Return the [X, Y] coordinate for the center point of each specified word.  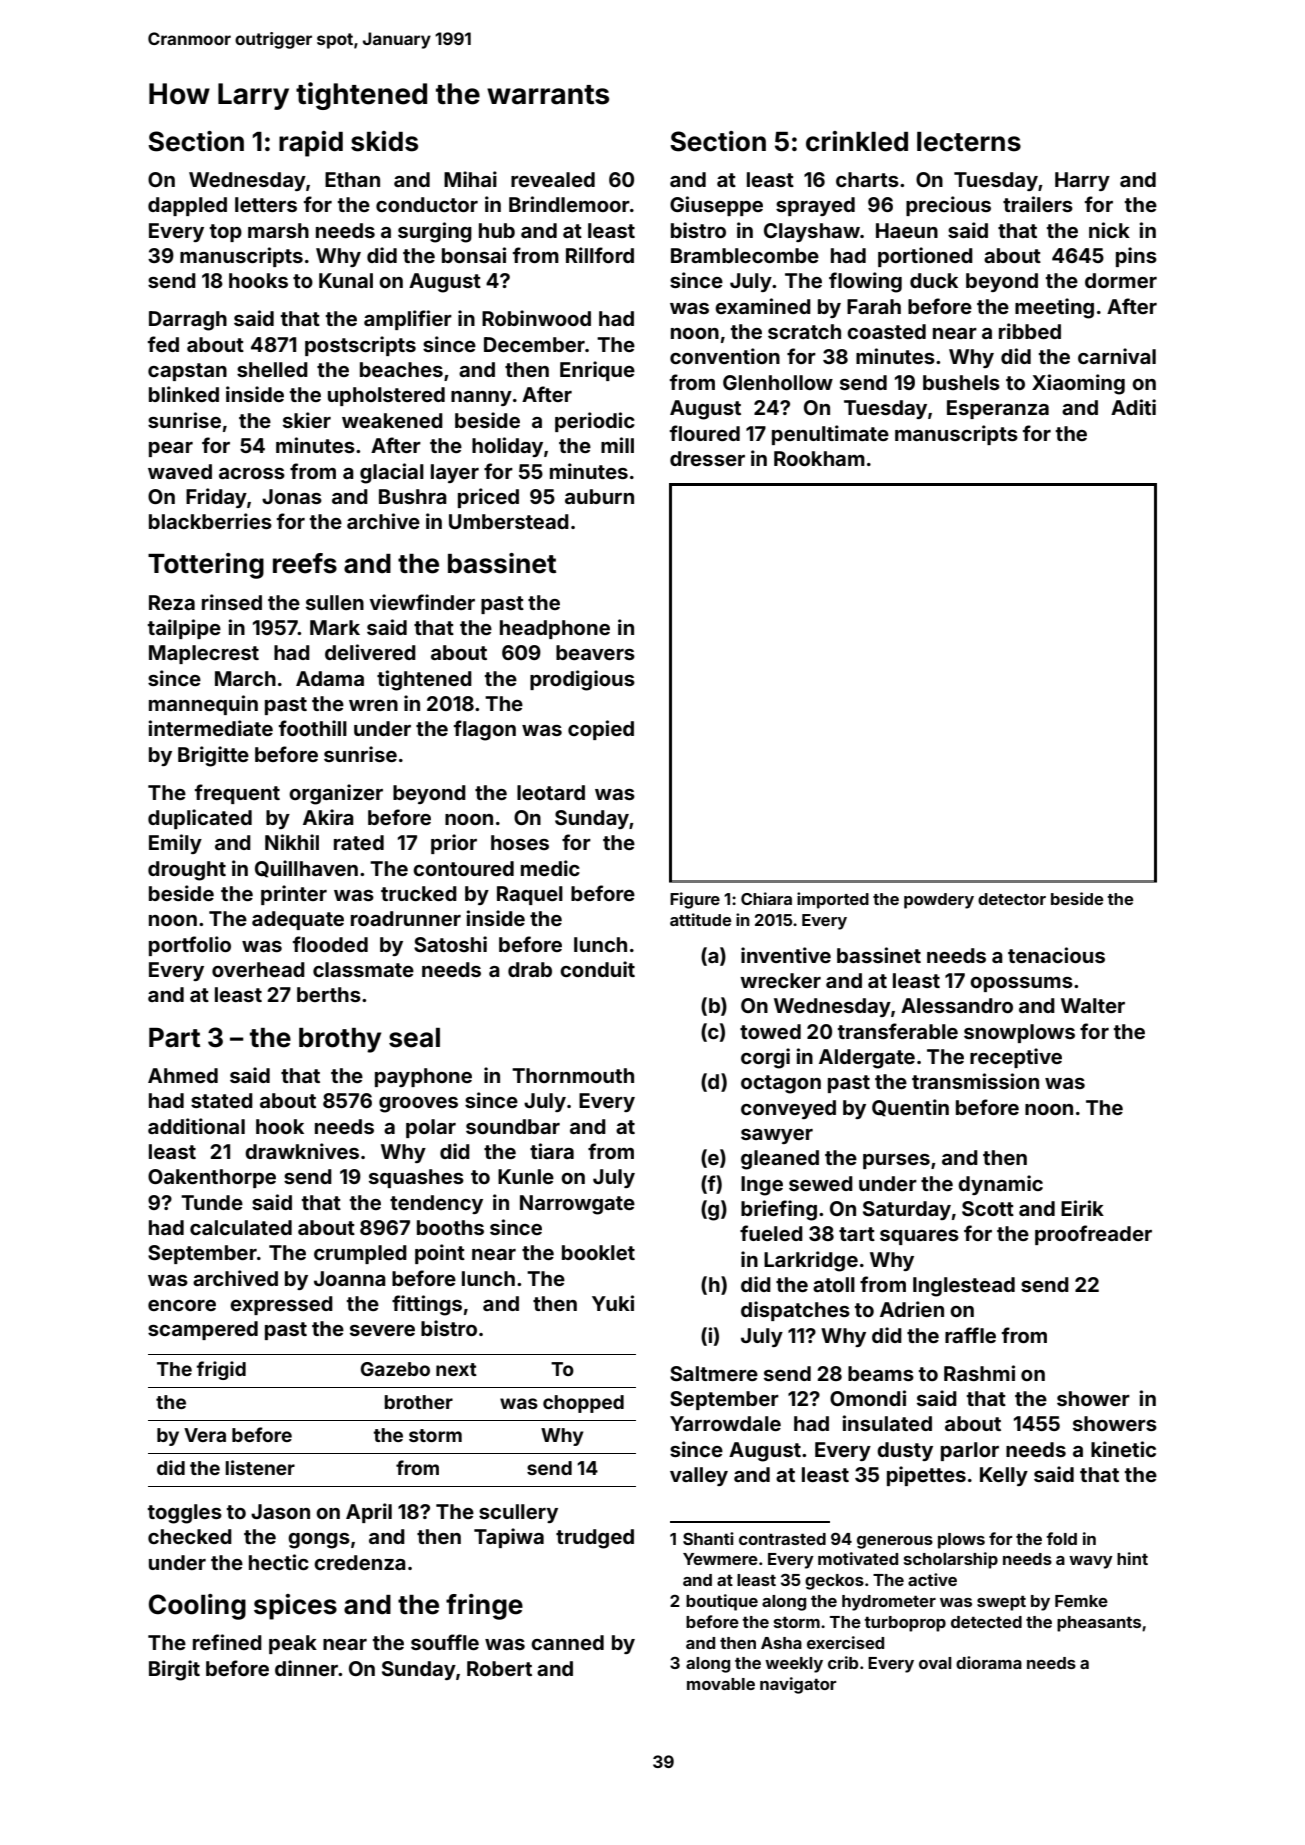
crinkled [857, 141]
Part [174, 1038]
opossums [1021, 984]
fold [1061, 1538]
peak [293, 1644]
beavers [595, 652]
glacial [392, 473]
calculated [241, 1227]
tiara [552, 1151]
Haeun [907, 230]
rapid [311, 144]
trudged [595, 1539]
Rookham [819, 458]
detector [1012, 899]
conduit [597, 969]
